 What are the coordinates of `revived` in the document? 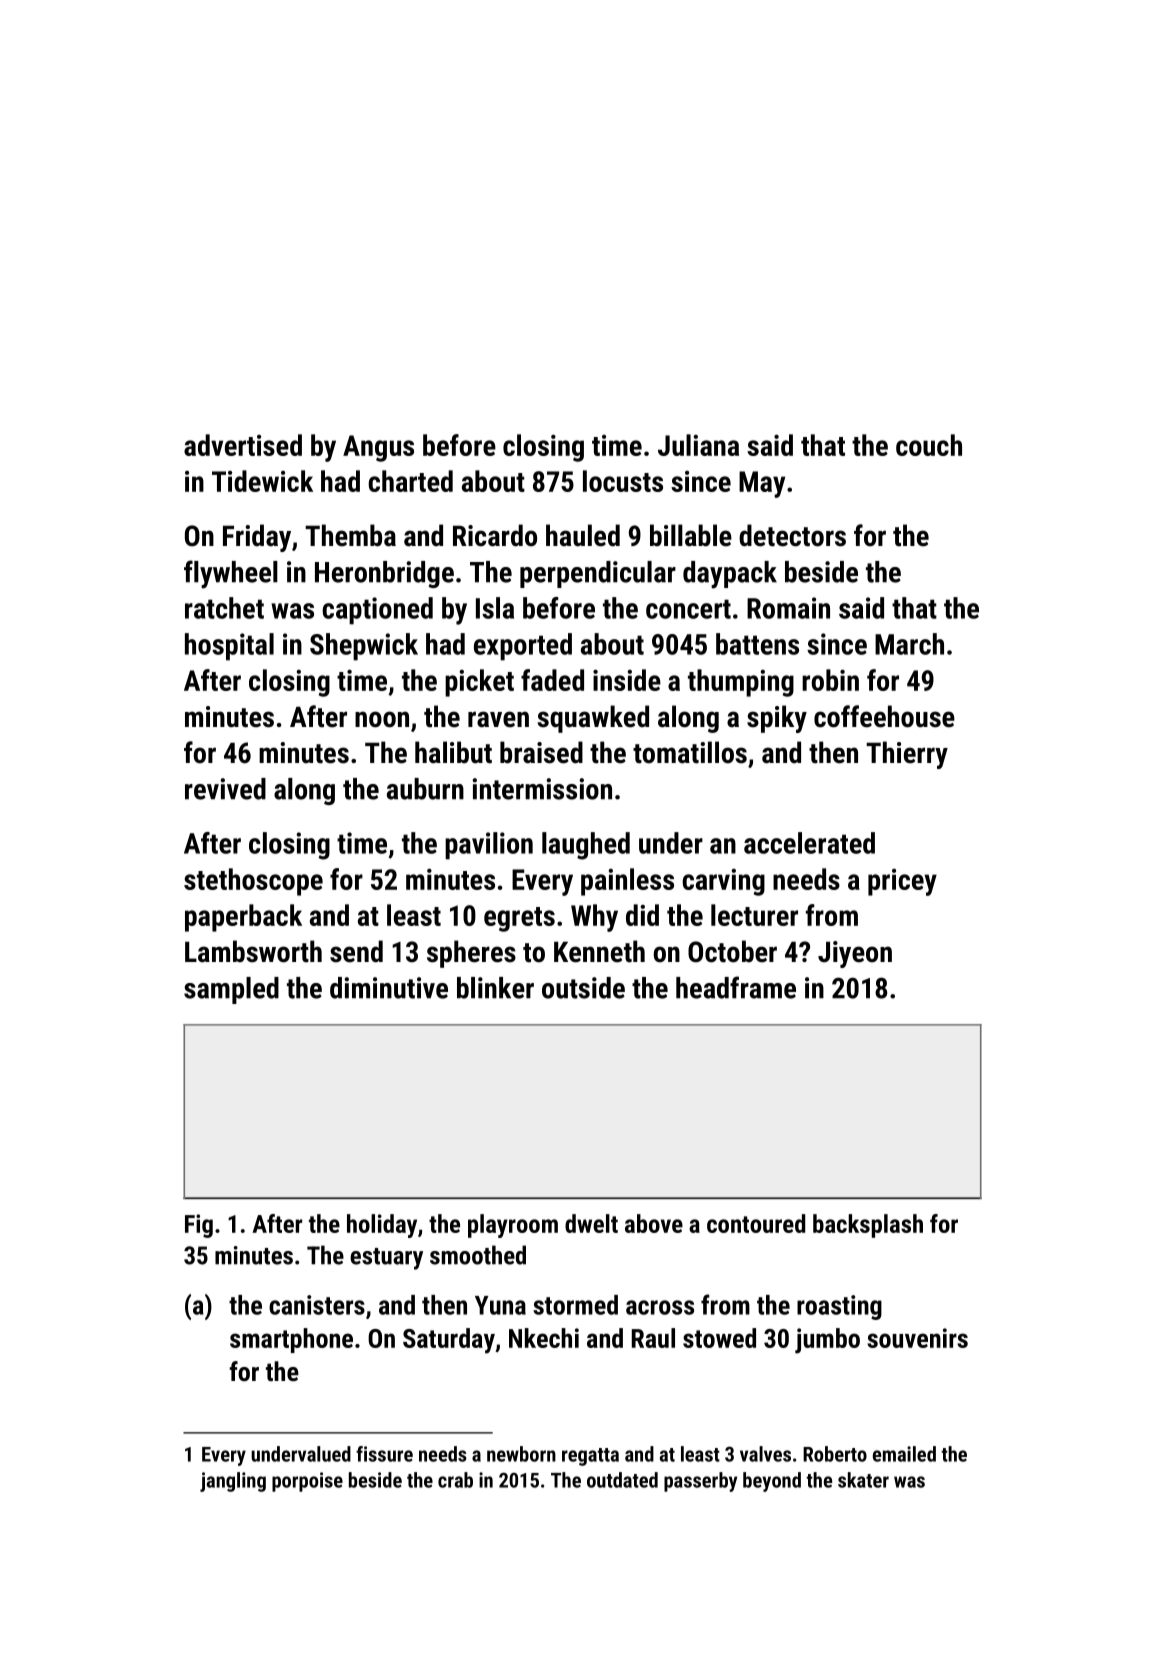 It's located at (225, 789).
